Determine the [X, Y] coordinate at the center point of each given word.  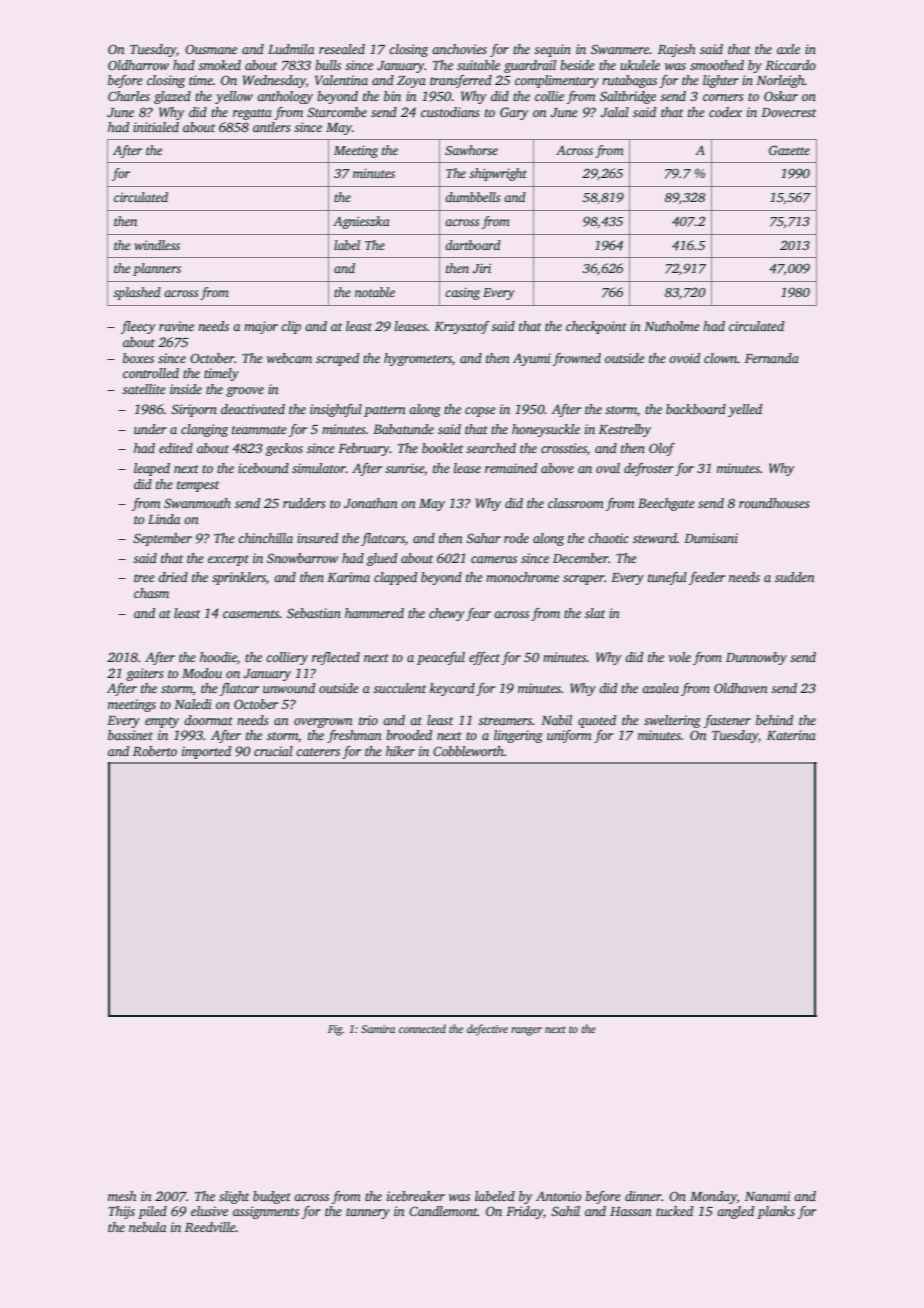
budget [272, 1197]
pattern [385, 411]
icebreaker [416, 1196]
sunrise [404, 468]
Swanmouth [197, 503]
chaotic [608, 538]
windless [157, 245]
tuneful [667, 578]
